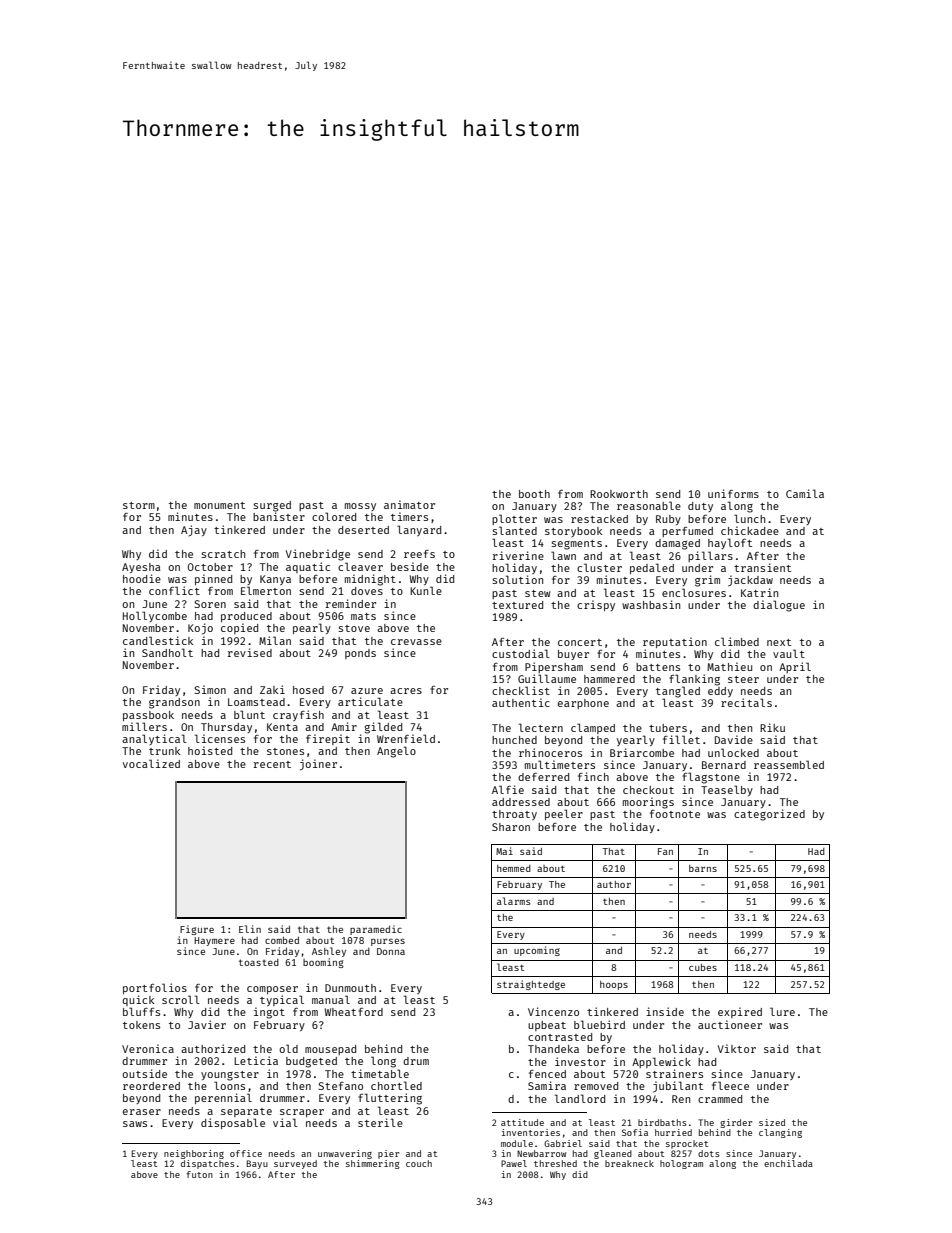 The width and height of the screenshot is (952, 1233). I want to click on Sharon, so click(511, 827).
